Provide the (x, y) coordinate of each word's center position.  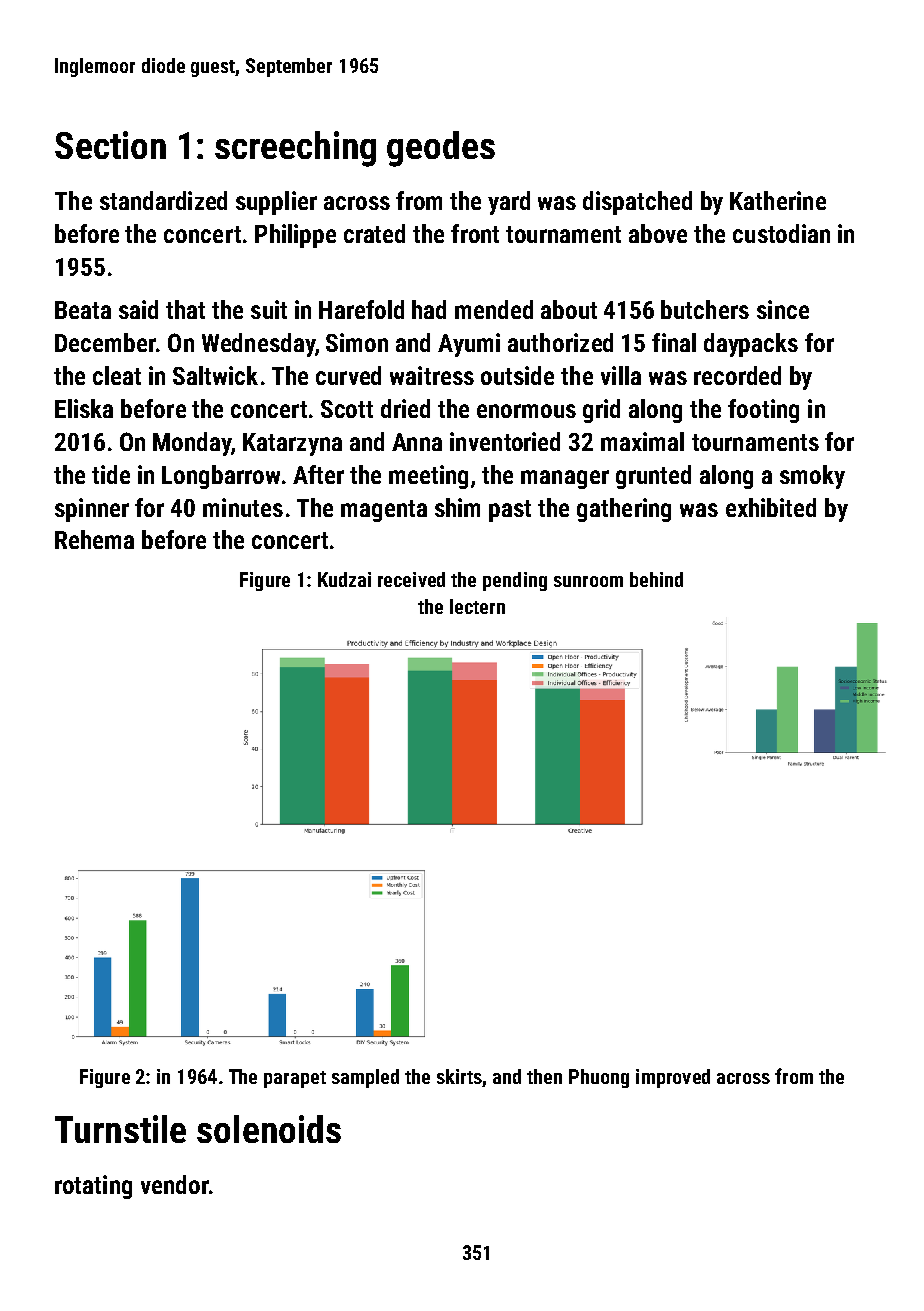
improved (673, 1078)
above (658, 233)
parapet (295, 1079)
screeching (295, 149)
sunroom (588, 581)
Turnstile (120, 1129)
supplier (276, 203)
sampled (365, 1078)
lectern (477, 606)
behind (656, 579)
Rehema (94, 539)
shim (457, 507)
